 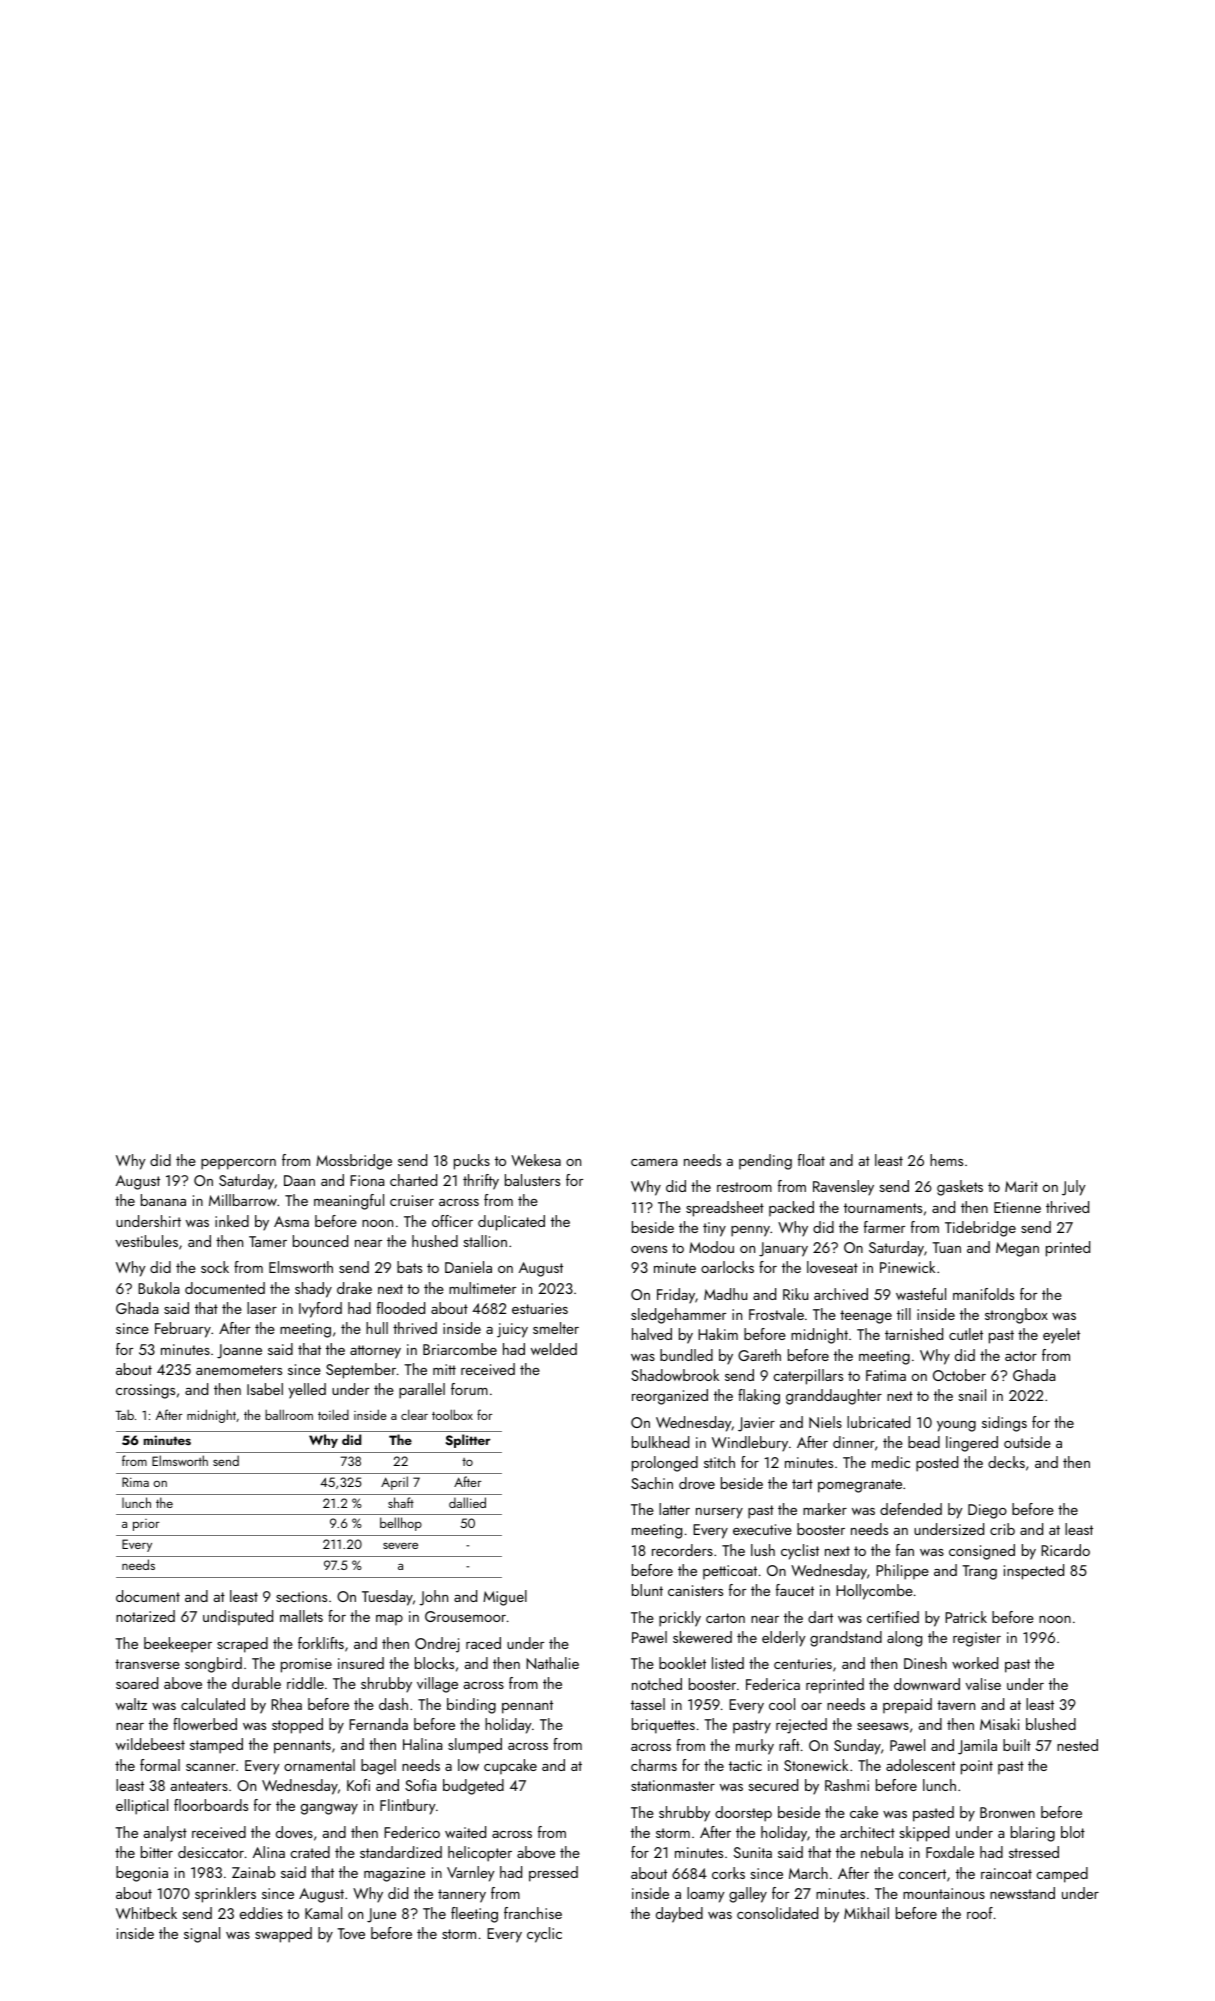 What do you see at coordinates (652, 1334) in the screenshot?
I see `halved` at bounding box center [652, 1334].
